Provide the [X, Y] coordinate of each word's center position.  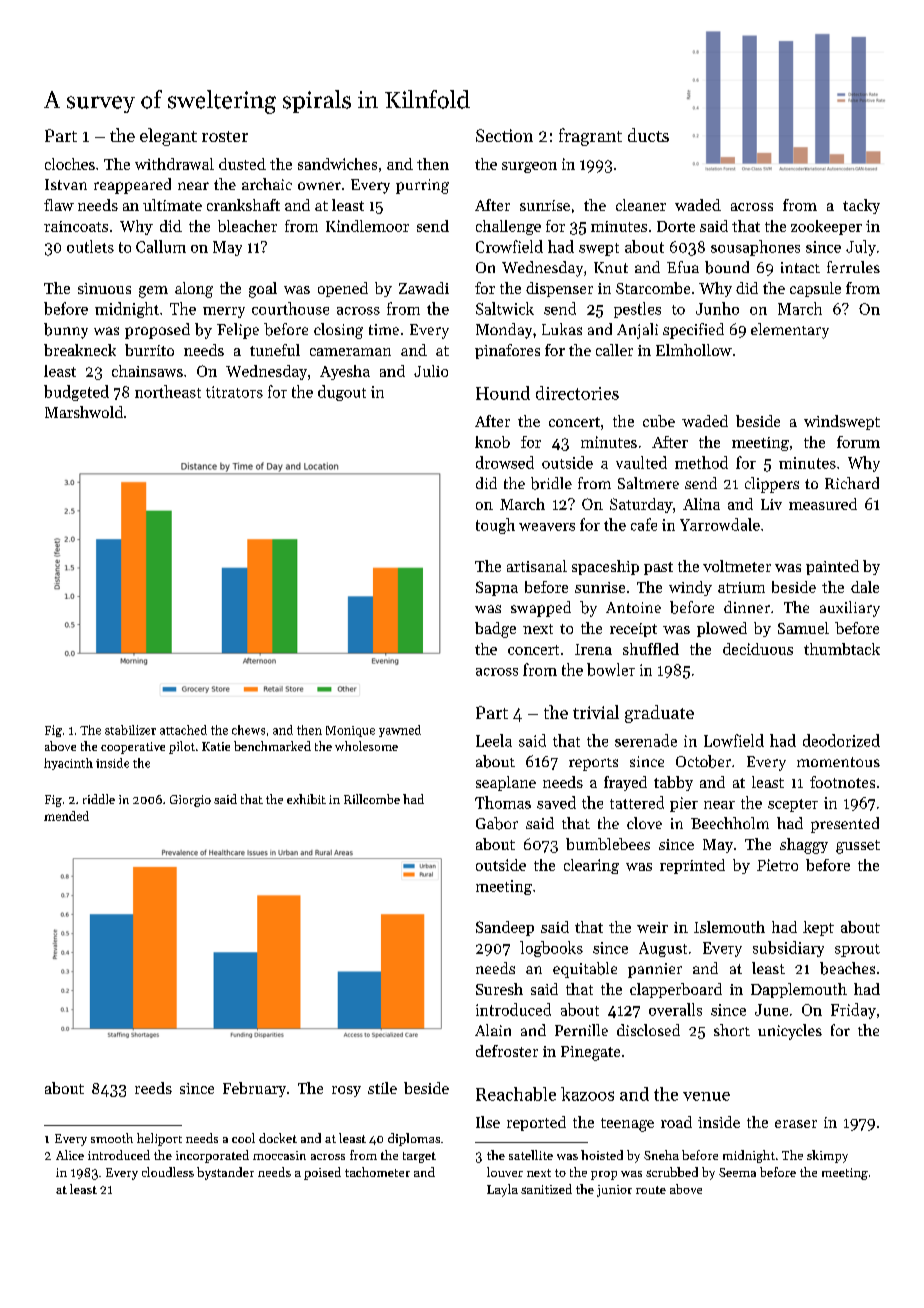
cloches [70, 164]
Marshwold [84, 412]
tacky [861, 206]
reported [536, 1123]
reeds [153, 1088]
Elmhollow [694, 350]
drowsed [505, 462]
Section [504, 135]
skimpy [827, 1156]
